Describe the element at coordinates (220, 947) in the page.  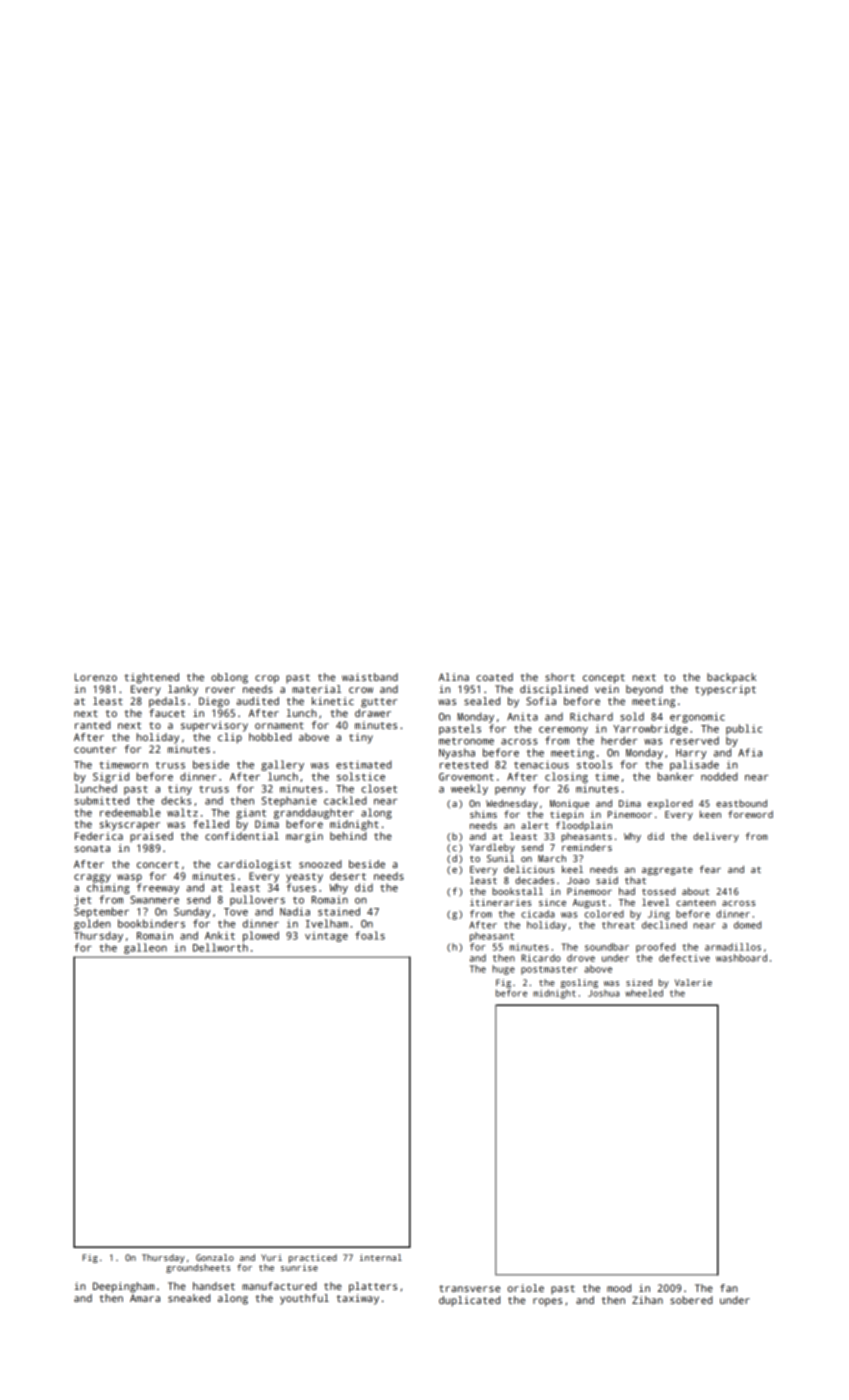
I see `Dellworth` at that location.
